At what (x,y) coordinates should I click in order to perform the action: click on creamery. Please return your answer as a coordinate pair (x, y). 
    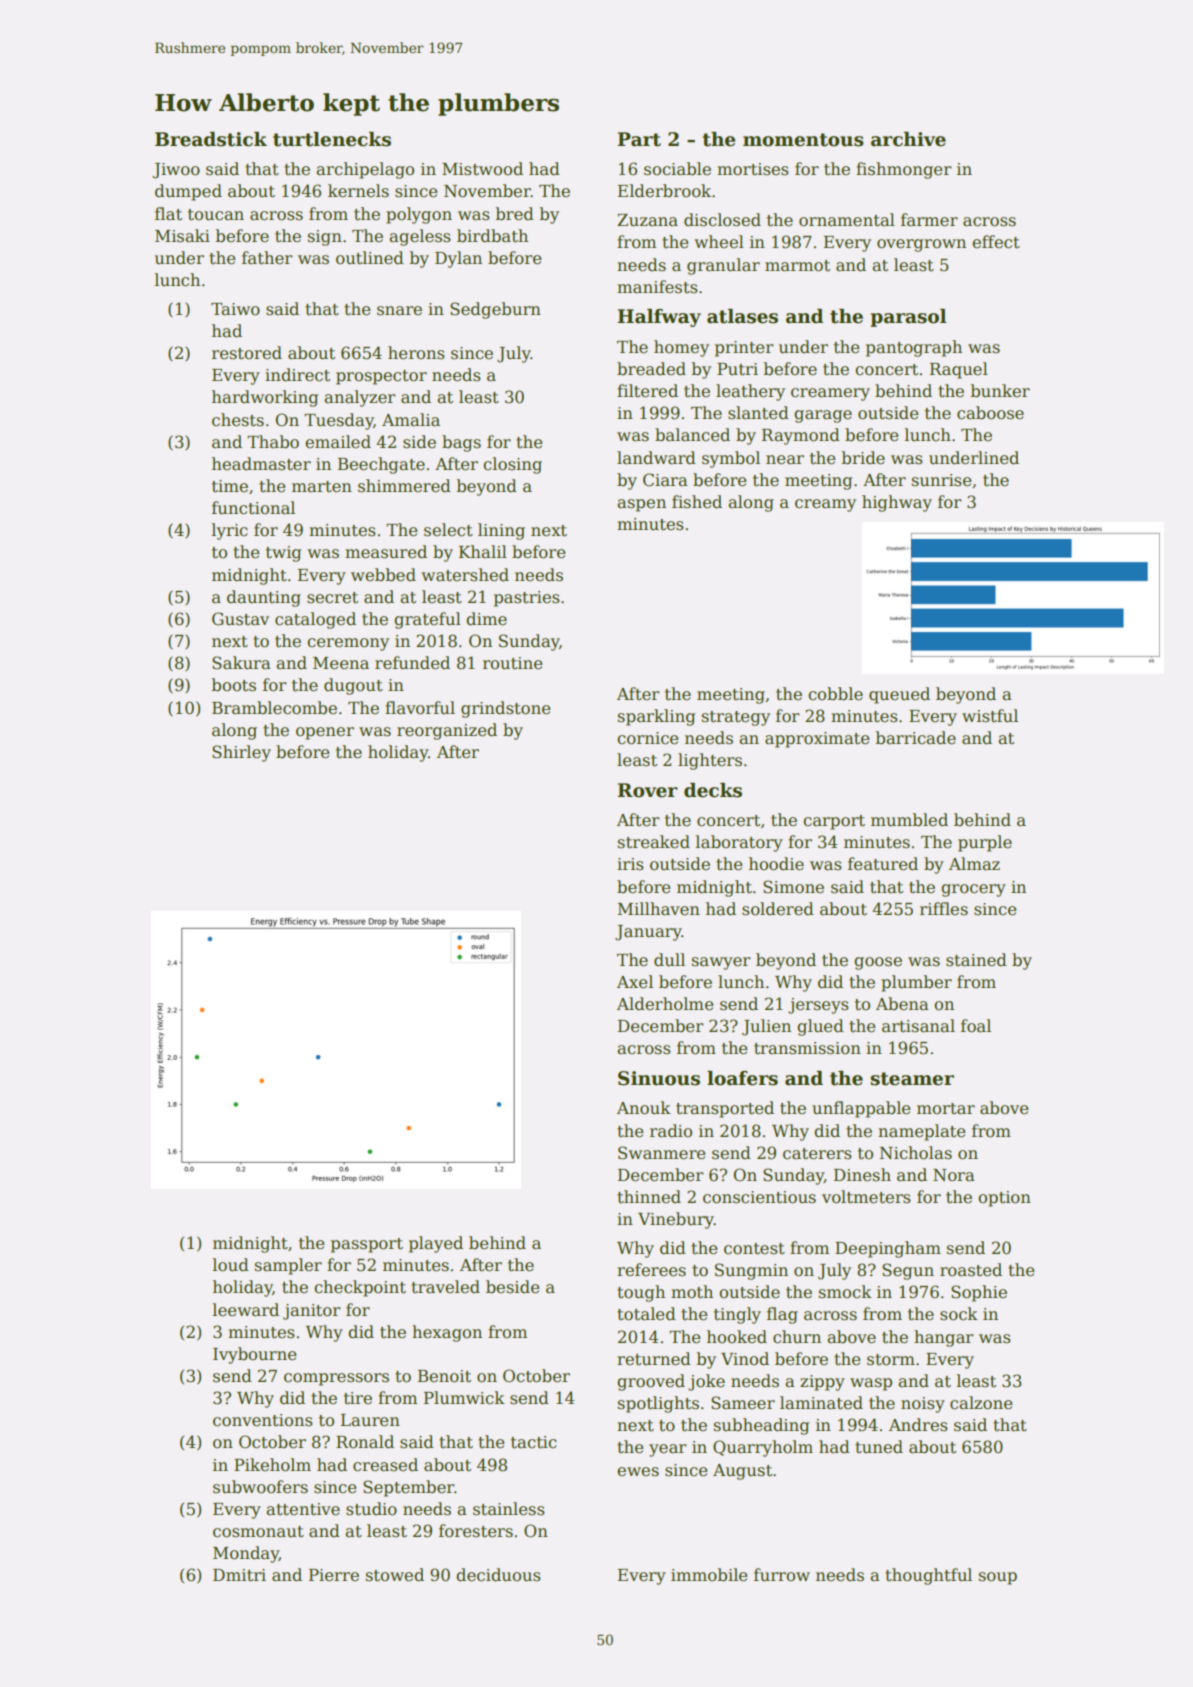
    Looking at the image, I should click on (830, 394).
